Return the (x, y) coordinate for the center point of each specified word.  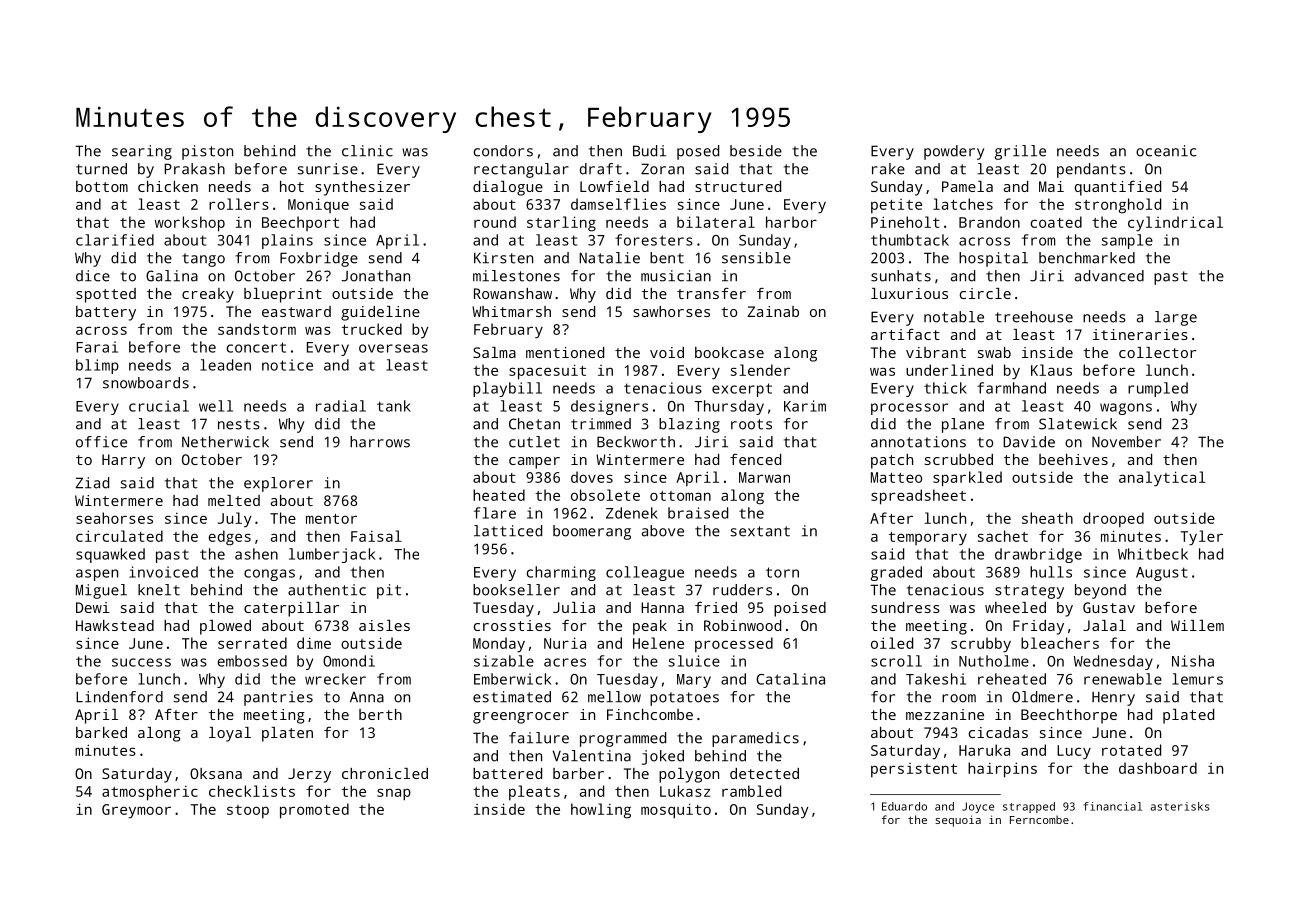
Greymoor (136, 811)
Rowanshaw (513, 293)
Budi (649, 151)
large (1176, 318)
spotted (106, 295)
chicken (168, 186)
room (959, 698)
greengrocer (521, 718)
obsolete (605, 495)
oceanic (1166, 151)
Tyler (1202, 538)
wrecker (335, 679)
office (101, 442)
